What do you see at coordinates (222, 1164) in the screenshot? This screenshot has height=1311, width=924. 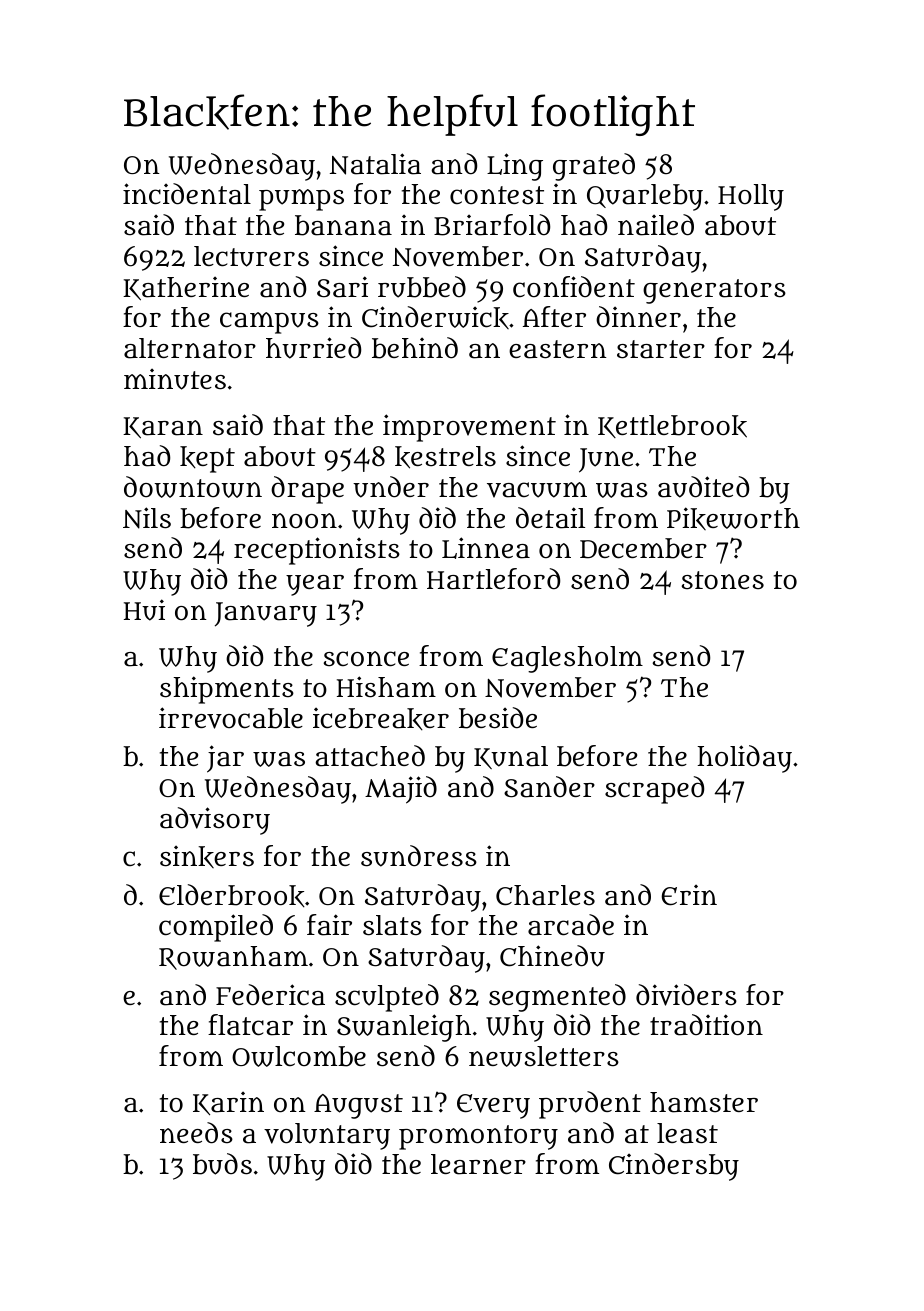 I see `buds` at bounding box center [222, 1164].
